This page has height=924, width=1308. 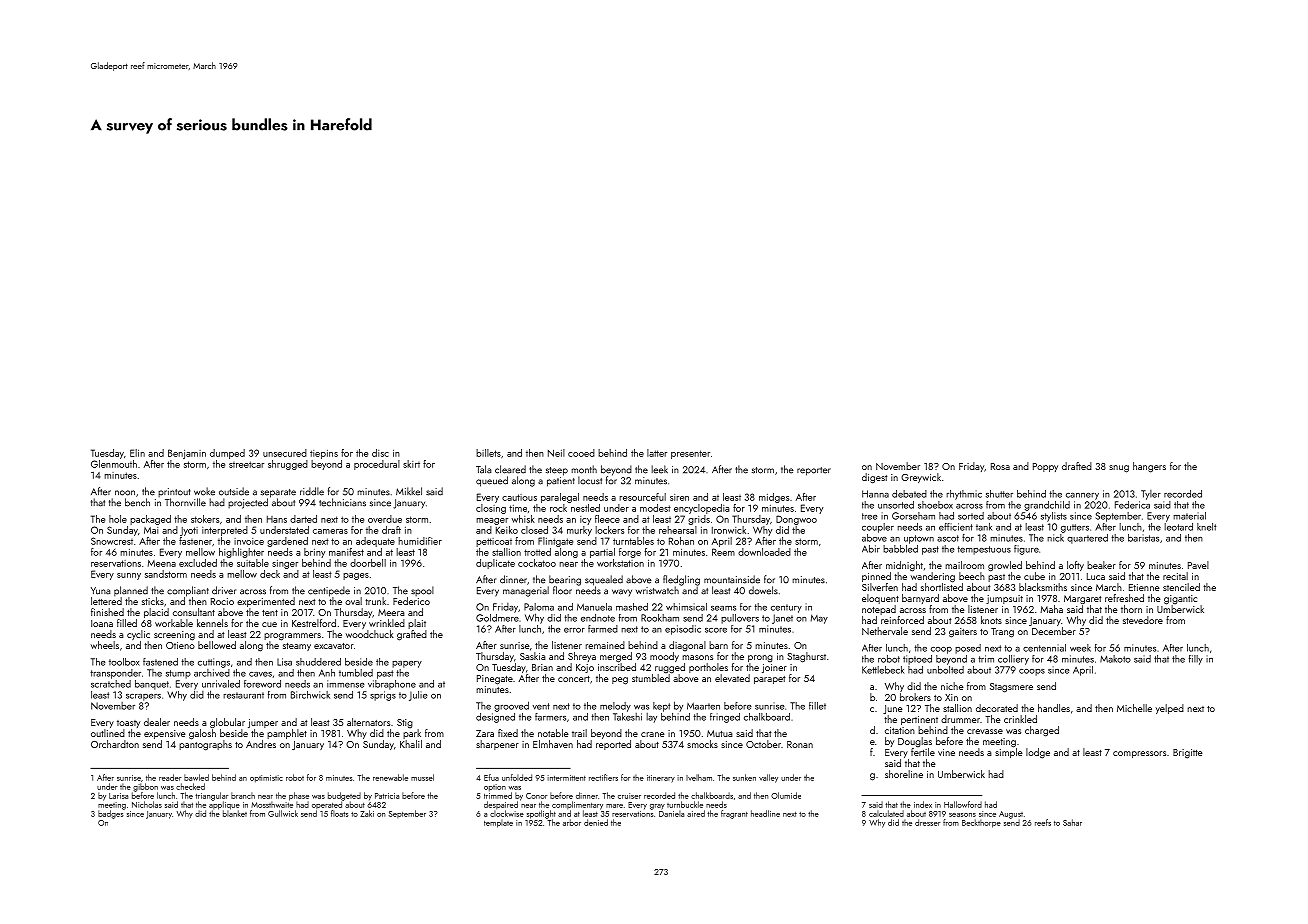 I want to click on managerial, so click(x=526, y=591).
